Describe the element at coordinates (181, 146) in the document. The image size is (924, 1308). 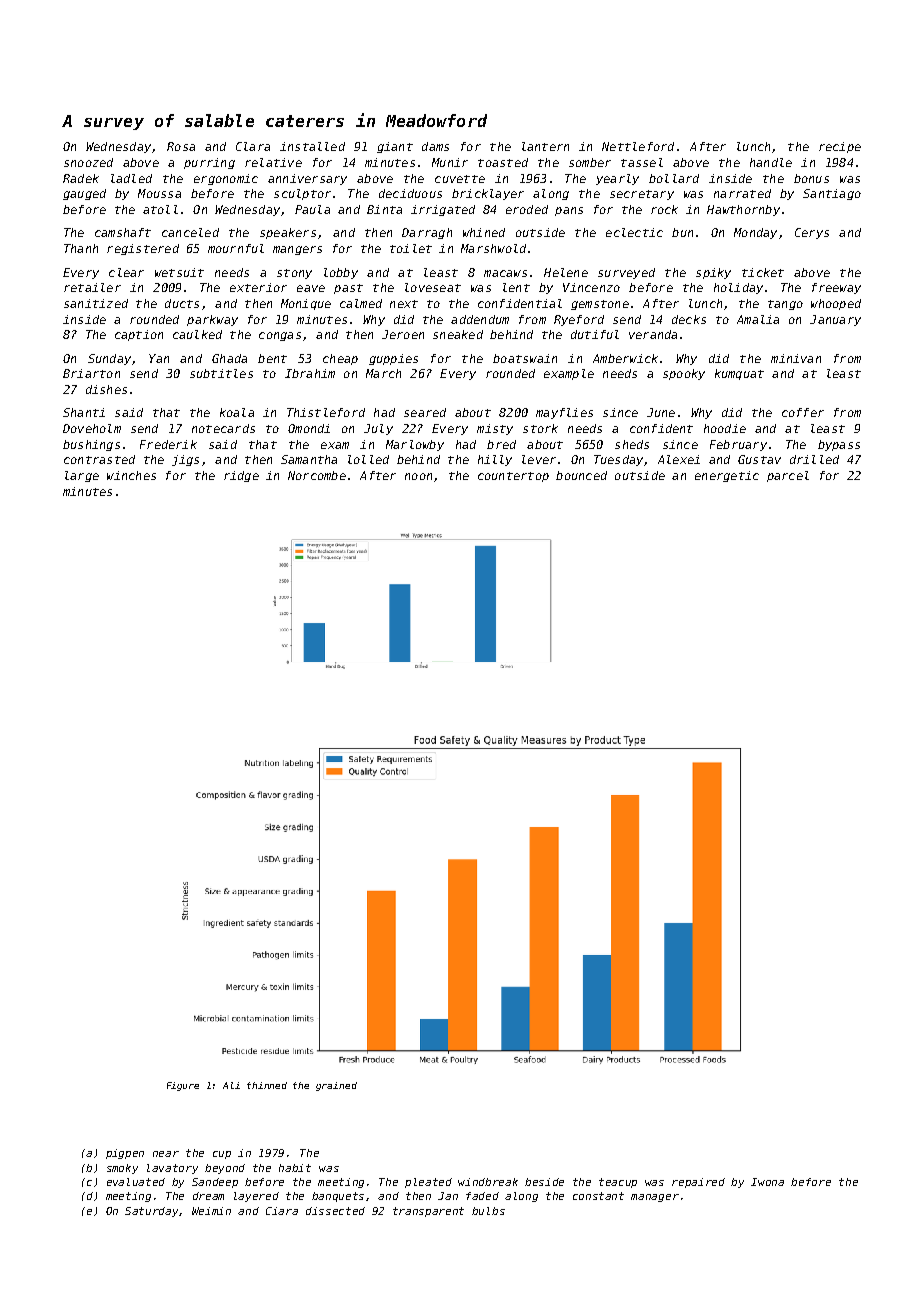
I see `Rosa` at that location.
